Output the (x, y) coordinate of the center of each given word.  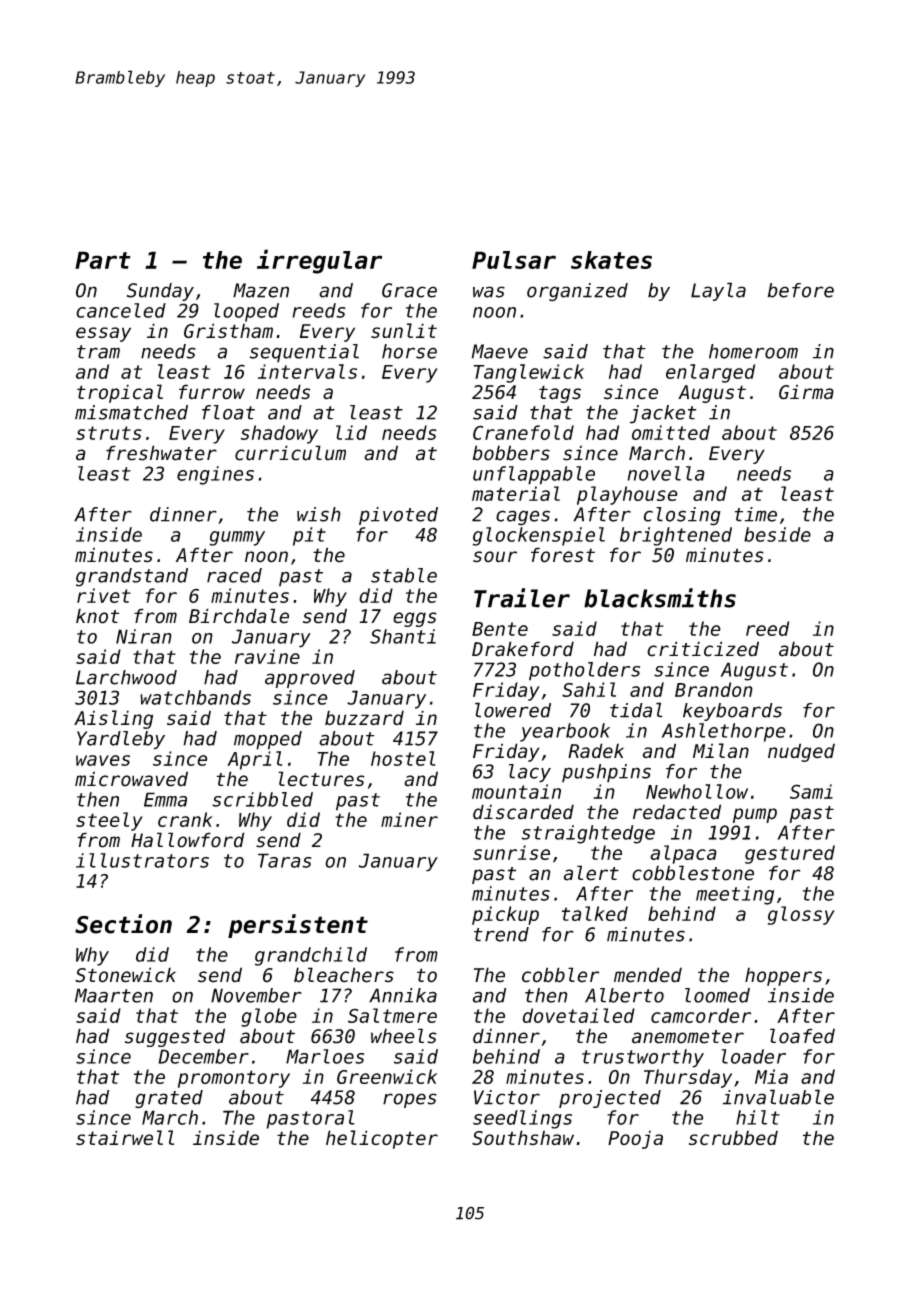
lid (351, 432)
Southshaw (523, 1137)
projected (610, 1099)
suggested (175, 1037)
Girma (806, 392)
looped (246, 312)
